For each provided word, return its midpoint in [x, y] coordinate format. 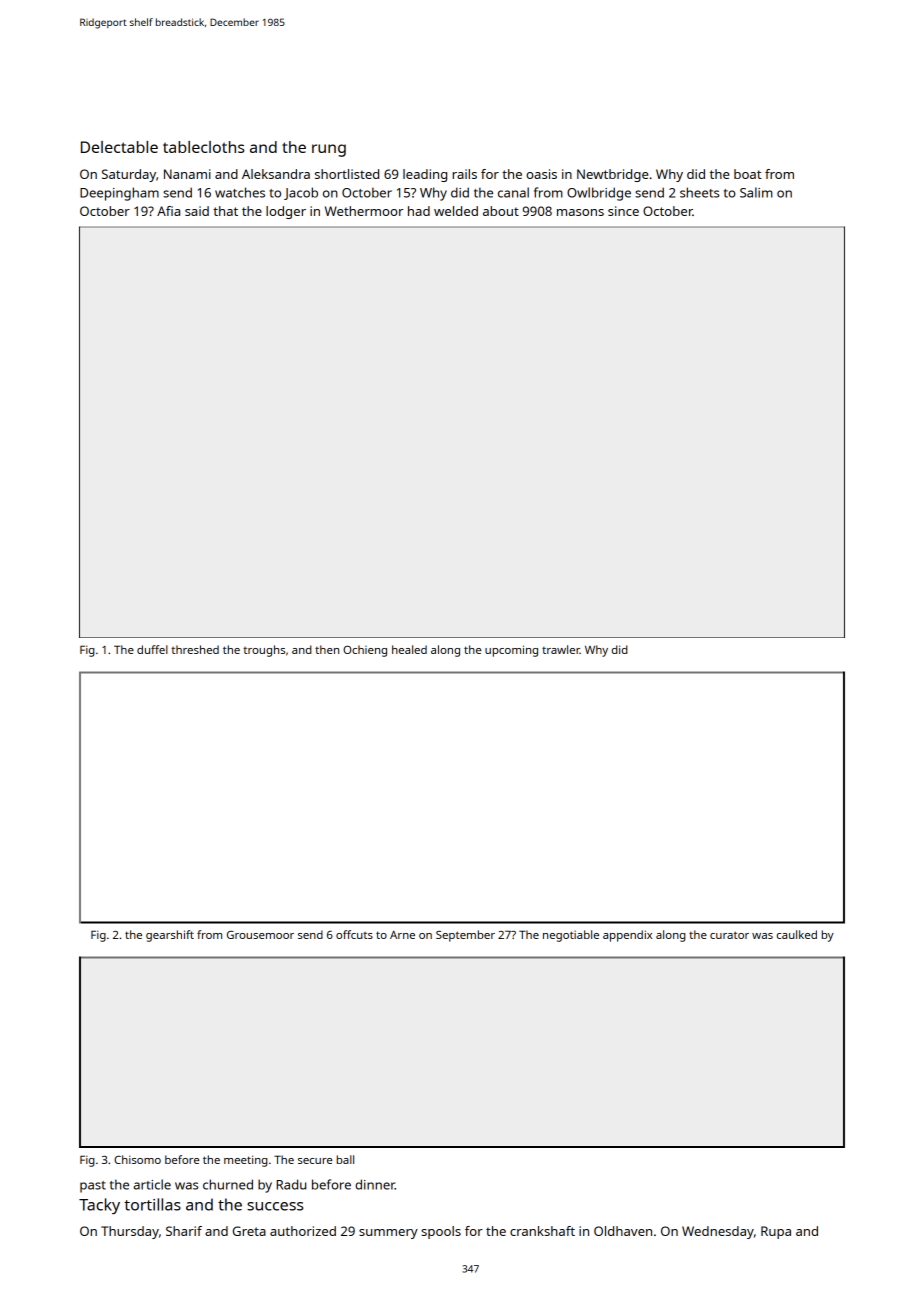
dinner [375, 1184]
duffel [152, 649]
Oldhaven [623, 1231]
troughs [264, 651]
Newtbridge [612, 175]
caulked [797, 934]
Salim [756, 192]
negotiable [571, 936]
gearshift [170, 936]
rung [329, 150]
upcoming [511, 651]
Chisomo [137, 1159]
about [501, 211]
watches [240, 192]
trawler [561, 649]
